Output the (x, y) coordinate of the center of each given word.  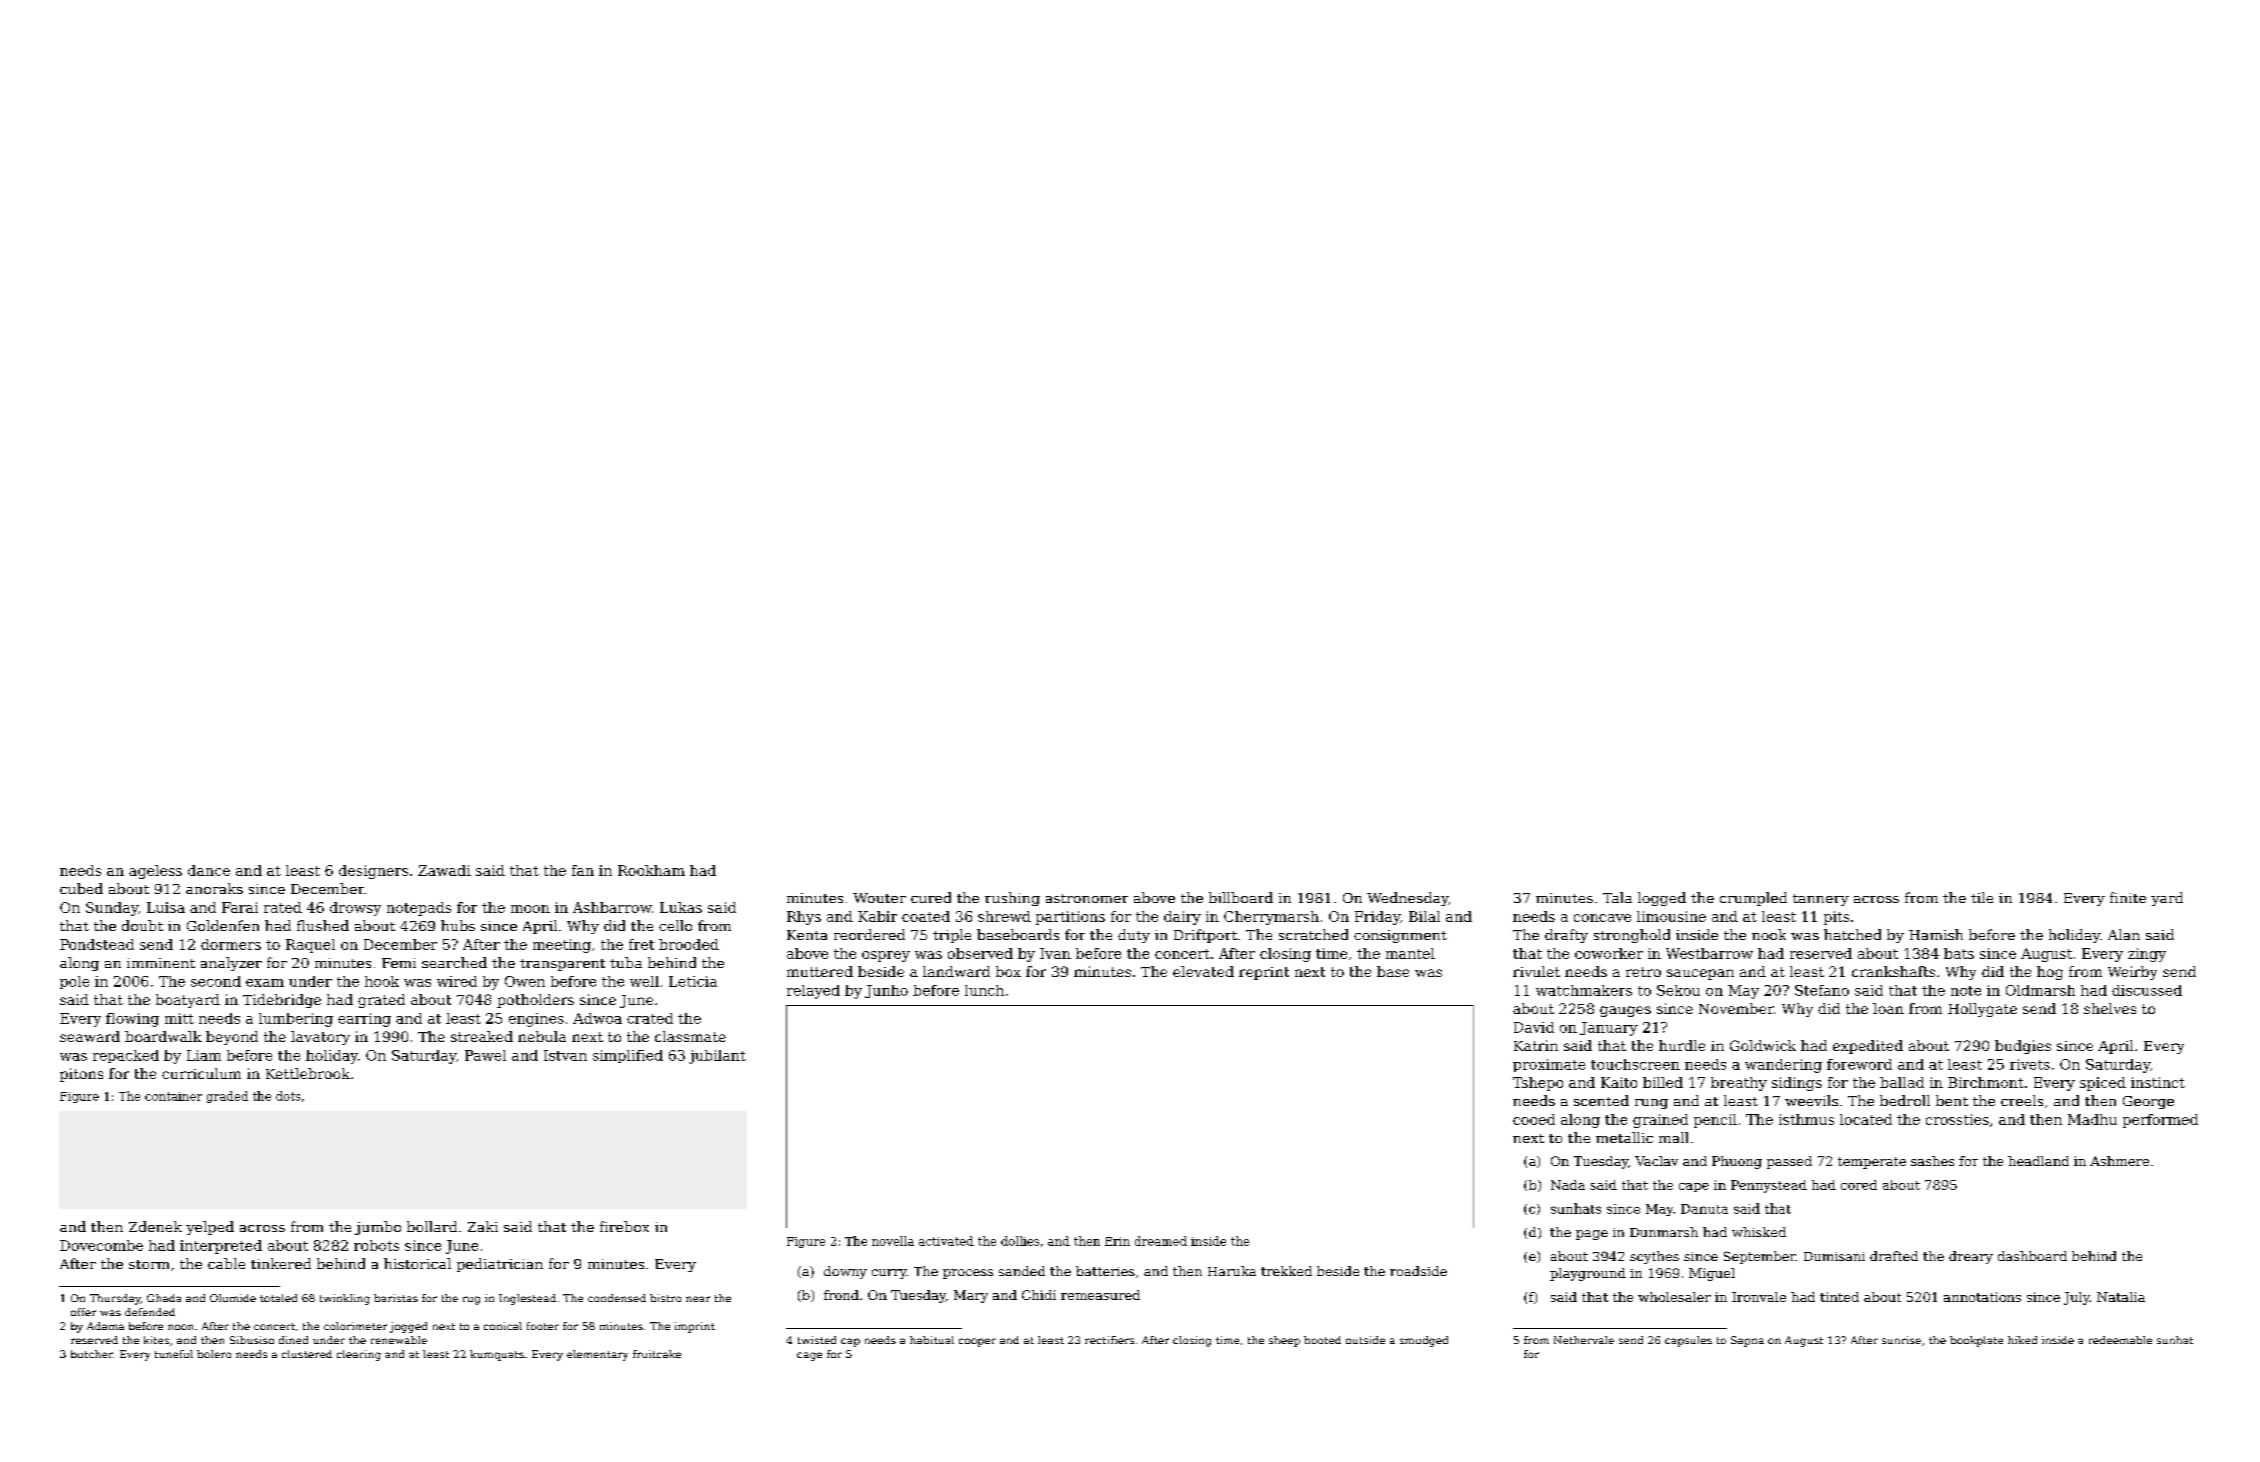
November (1736, 1008)
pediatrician (500, 1265)
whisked (1759, 1232)
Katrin (1536, 1045)
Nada (1568, 1185)
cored (1859, 1185)
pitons (81, 1075)
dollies (1020, 1241)
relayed (813, 992)
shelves (2110, 1008)
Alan (2124, 934)
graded (227, 1097)
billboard (1241, 897)
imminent (161, 963)
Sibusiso (252, 1340)
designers (373, 872)
